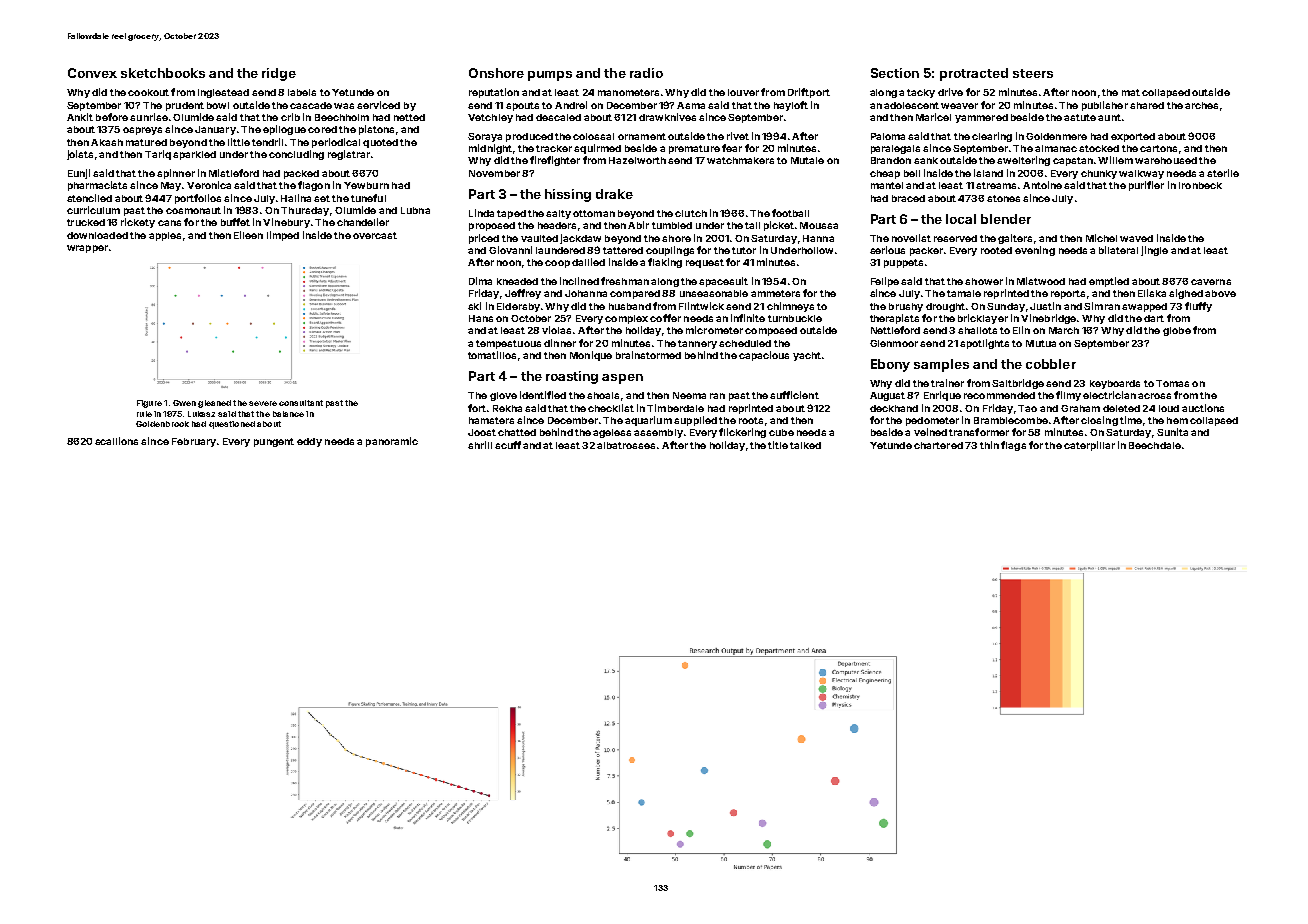 The height and width of the screenshot is (924, 1308). Describe the element at coordinates (1101, 238) in the screenshot. I see `Michel` at that location.
